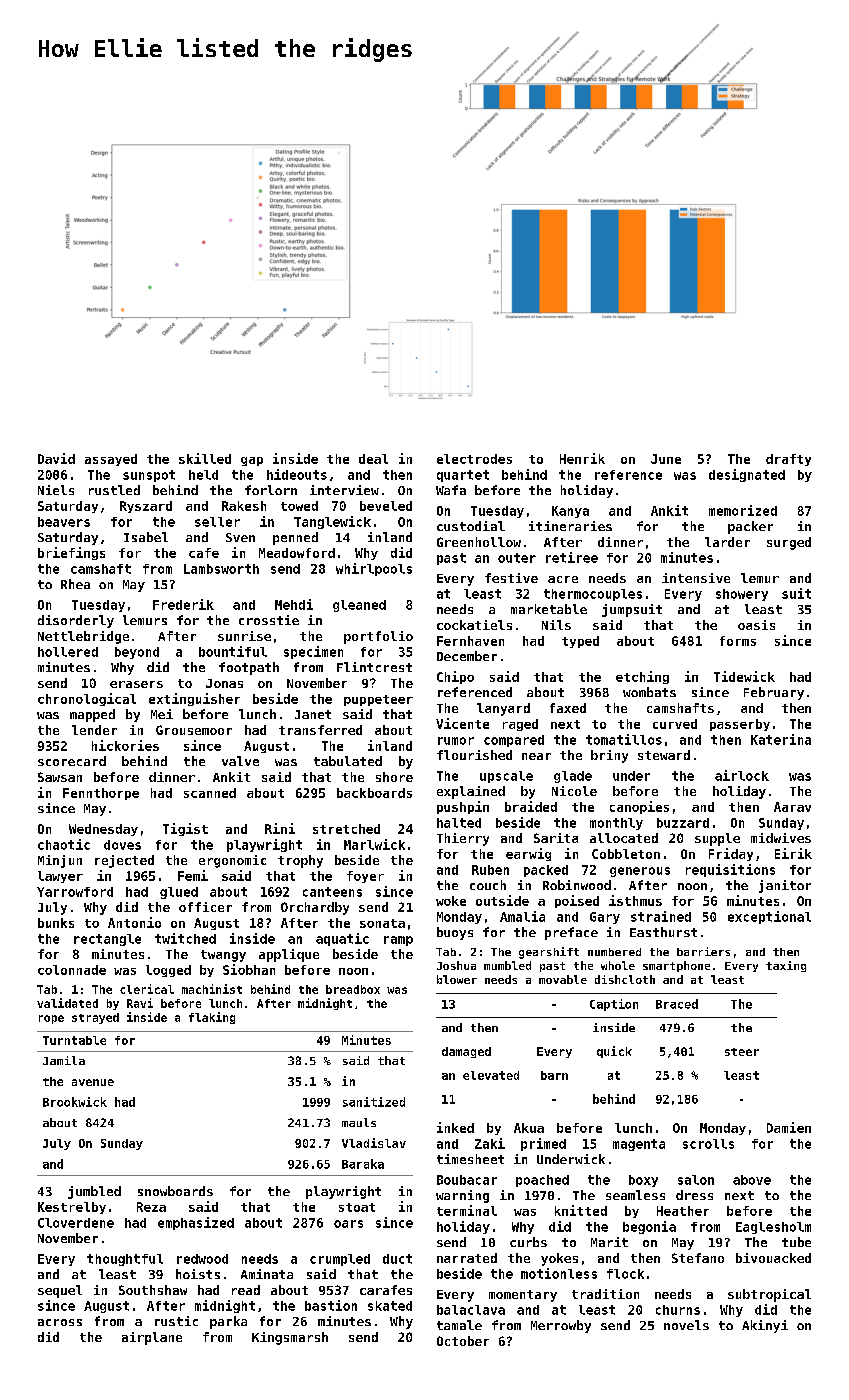 This screenshot has height=1400, width=849. What do you see at coordinates (459, 1325) in the screenshot?
I see `tamale` at bounding box center [459, 1325].
